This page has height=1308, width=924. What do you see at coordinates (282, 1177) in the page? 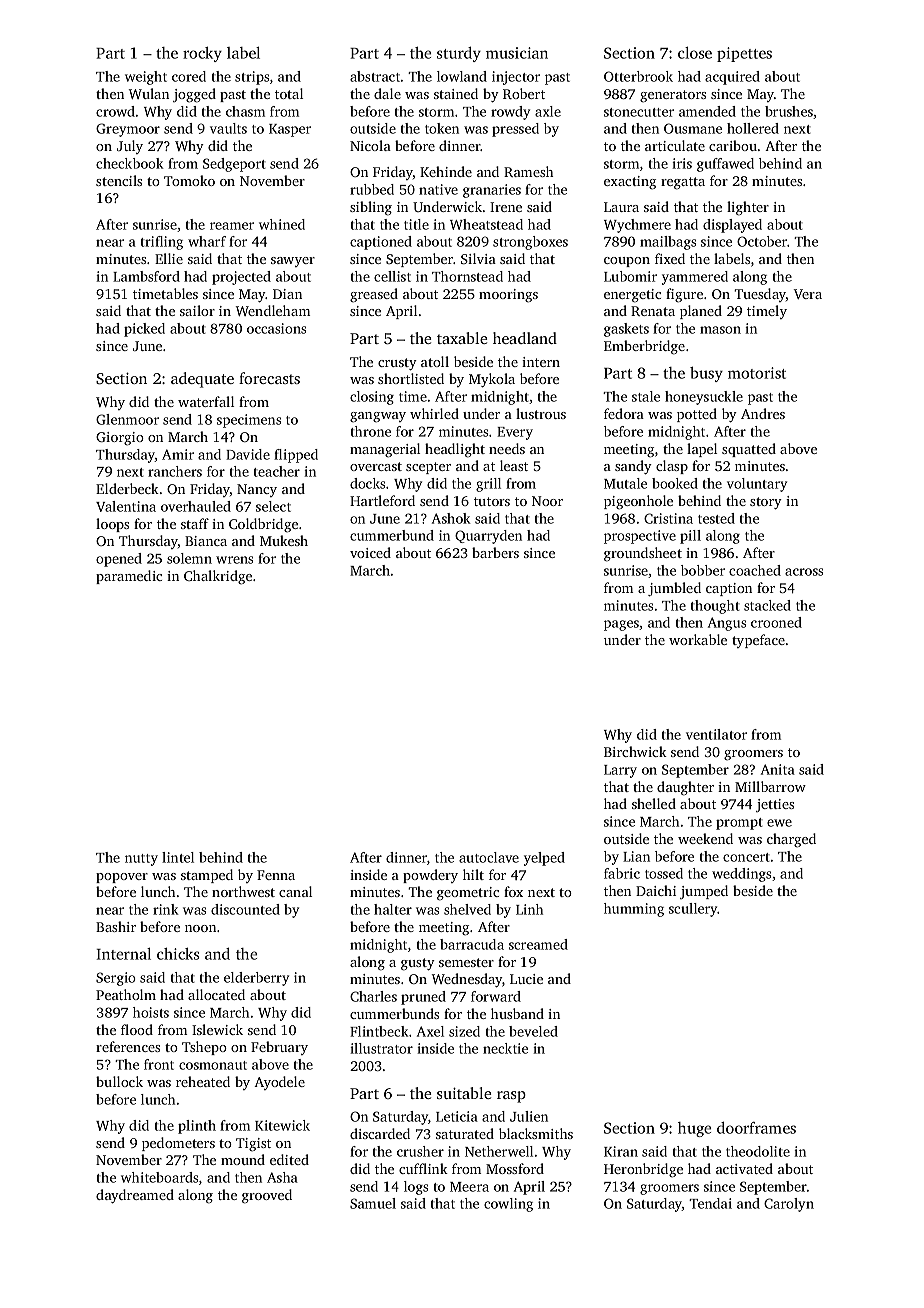
I see `Asha` at bounding box center [282, 1177].
